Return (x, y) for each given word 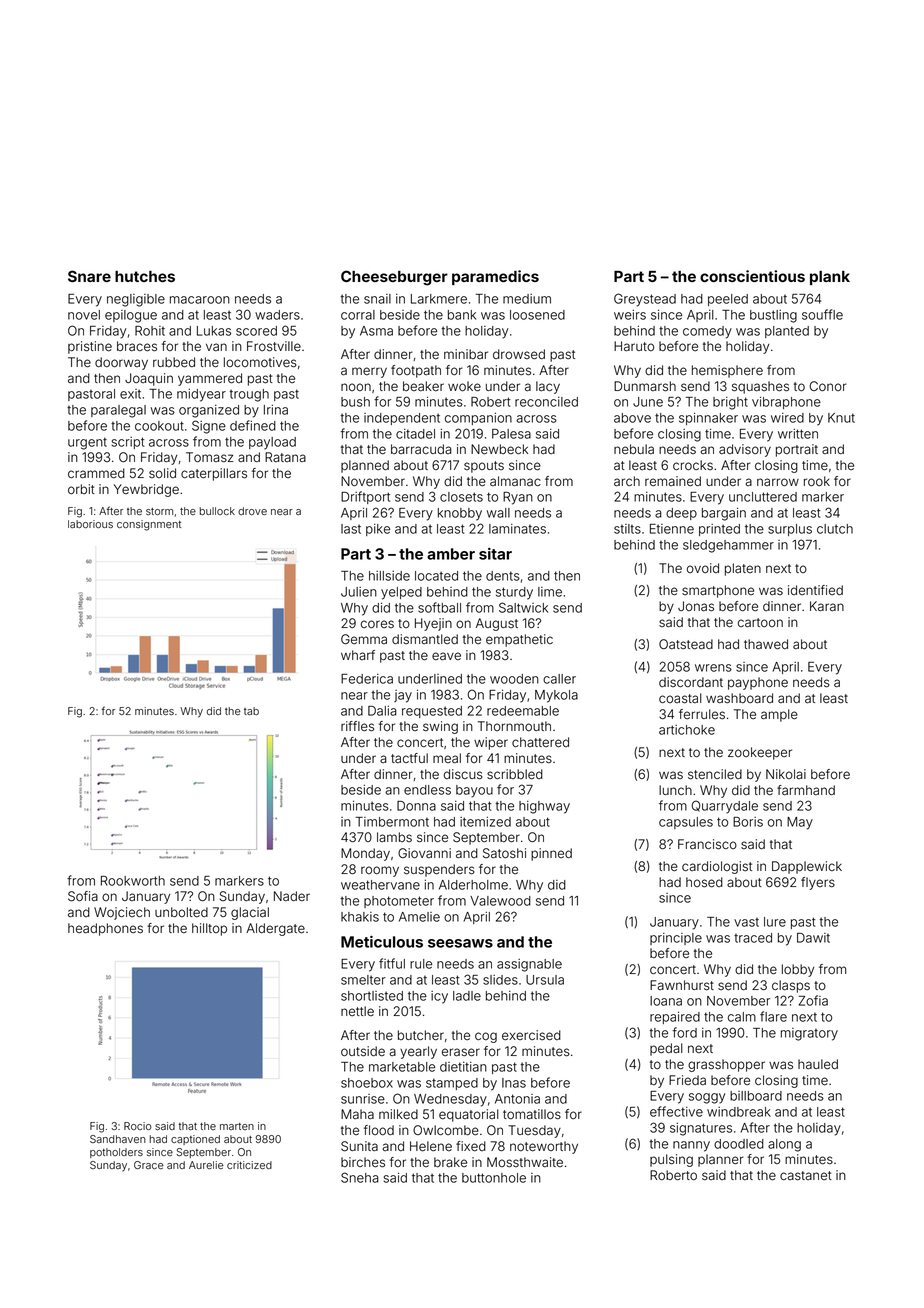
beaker (423, 386)
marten (237, 1126)
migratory (809, 1034)
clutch (835, 529)
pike (378, 530)
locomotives (260, 362)
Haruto (634, 346)
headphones (105, 929)
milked (398, 1114)
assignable (529, 965)
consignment (149, 525)
